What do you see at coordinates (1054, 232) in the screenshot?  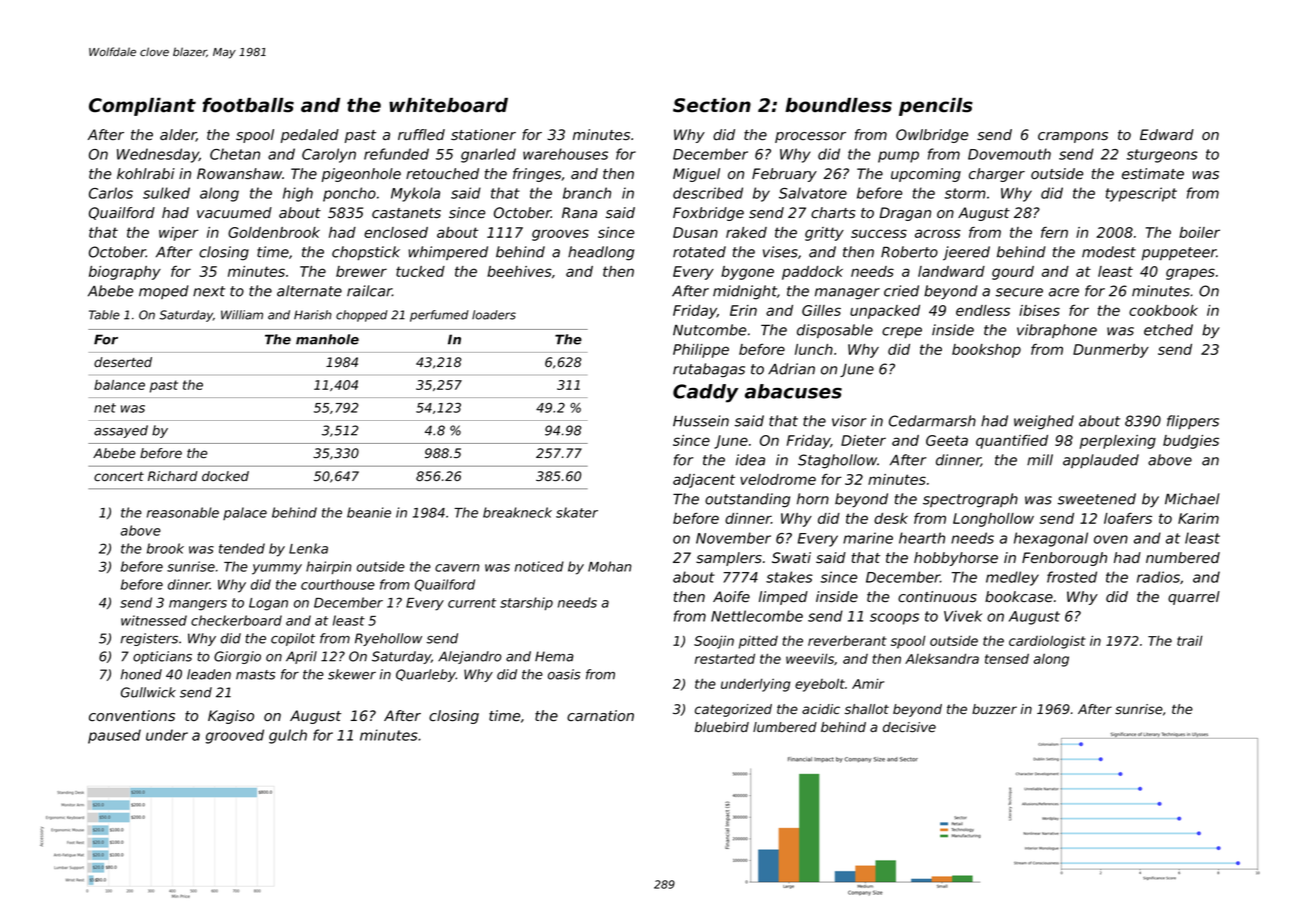 I see `fern` at bounding box center [1054, 232].
